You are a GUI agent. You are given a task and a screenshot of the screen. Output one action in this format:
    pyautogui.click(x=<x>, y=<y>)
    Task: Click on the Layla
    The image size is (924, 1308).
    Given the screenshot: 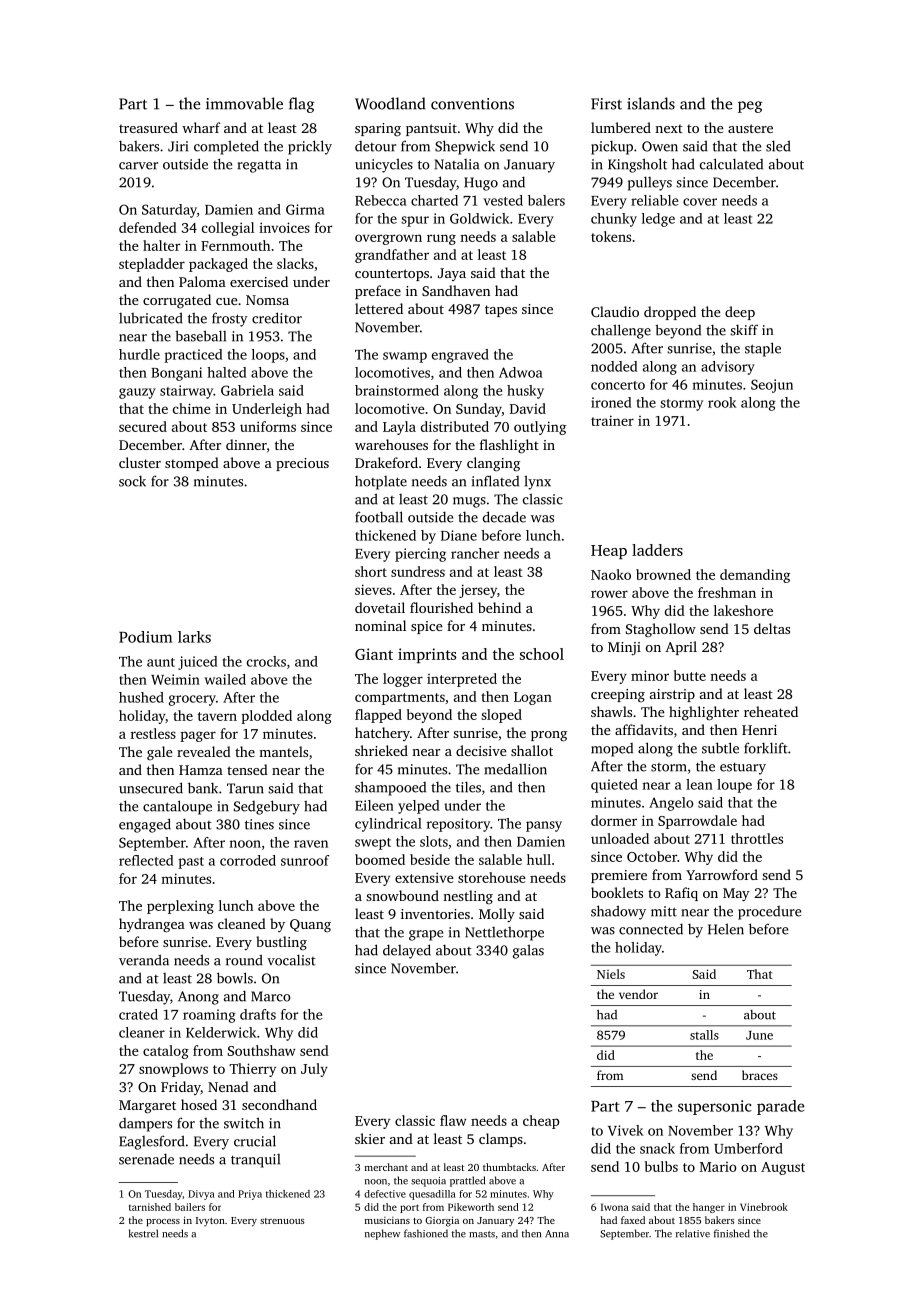 What is the action you would take?
    pyautogui.click(x=399, y=428)
